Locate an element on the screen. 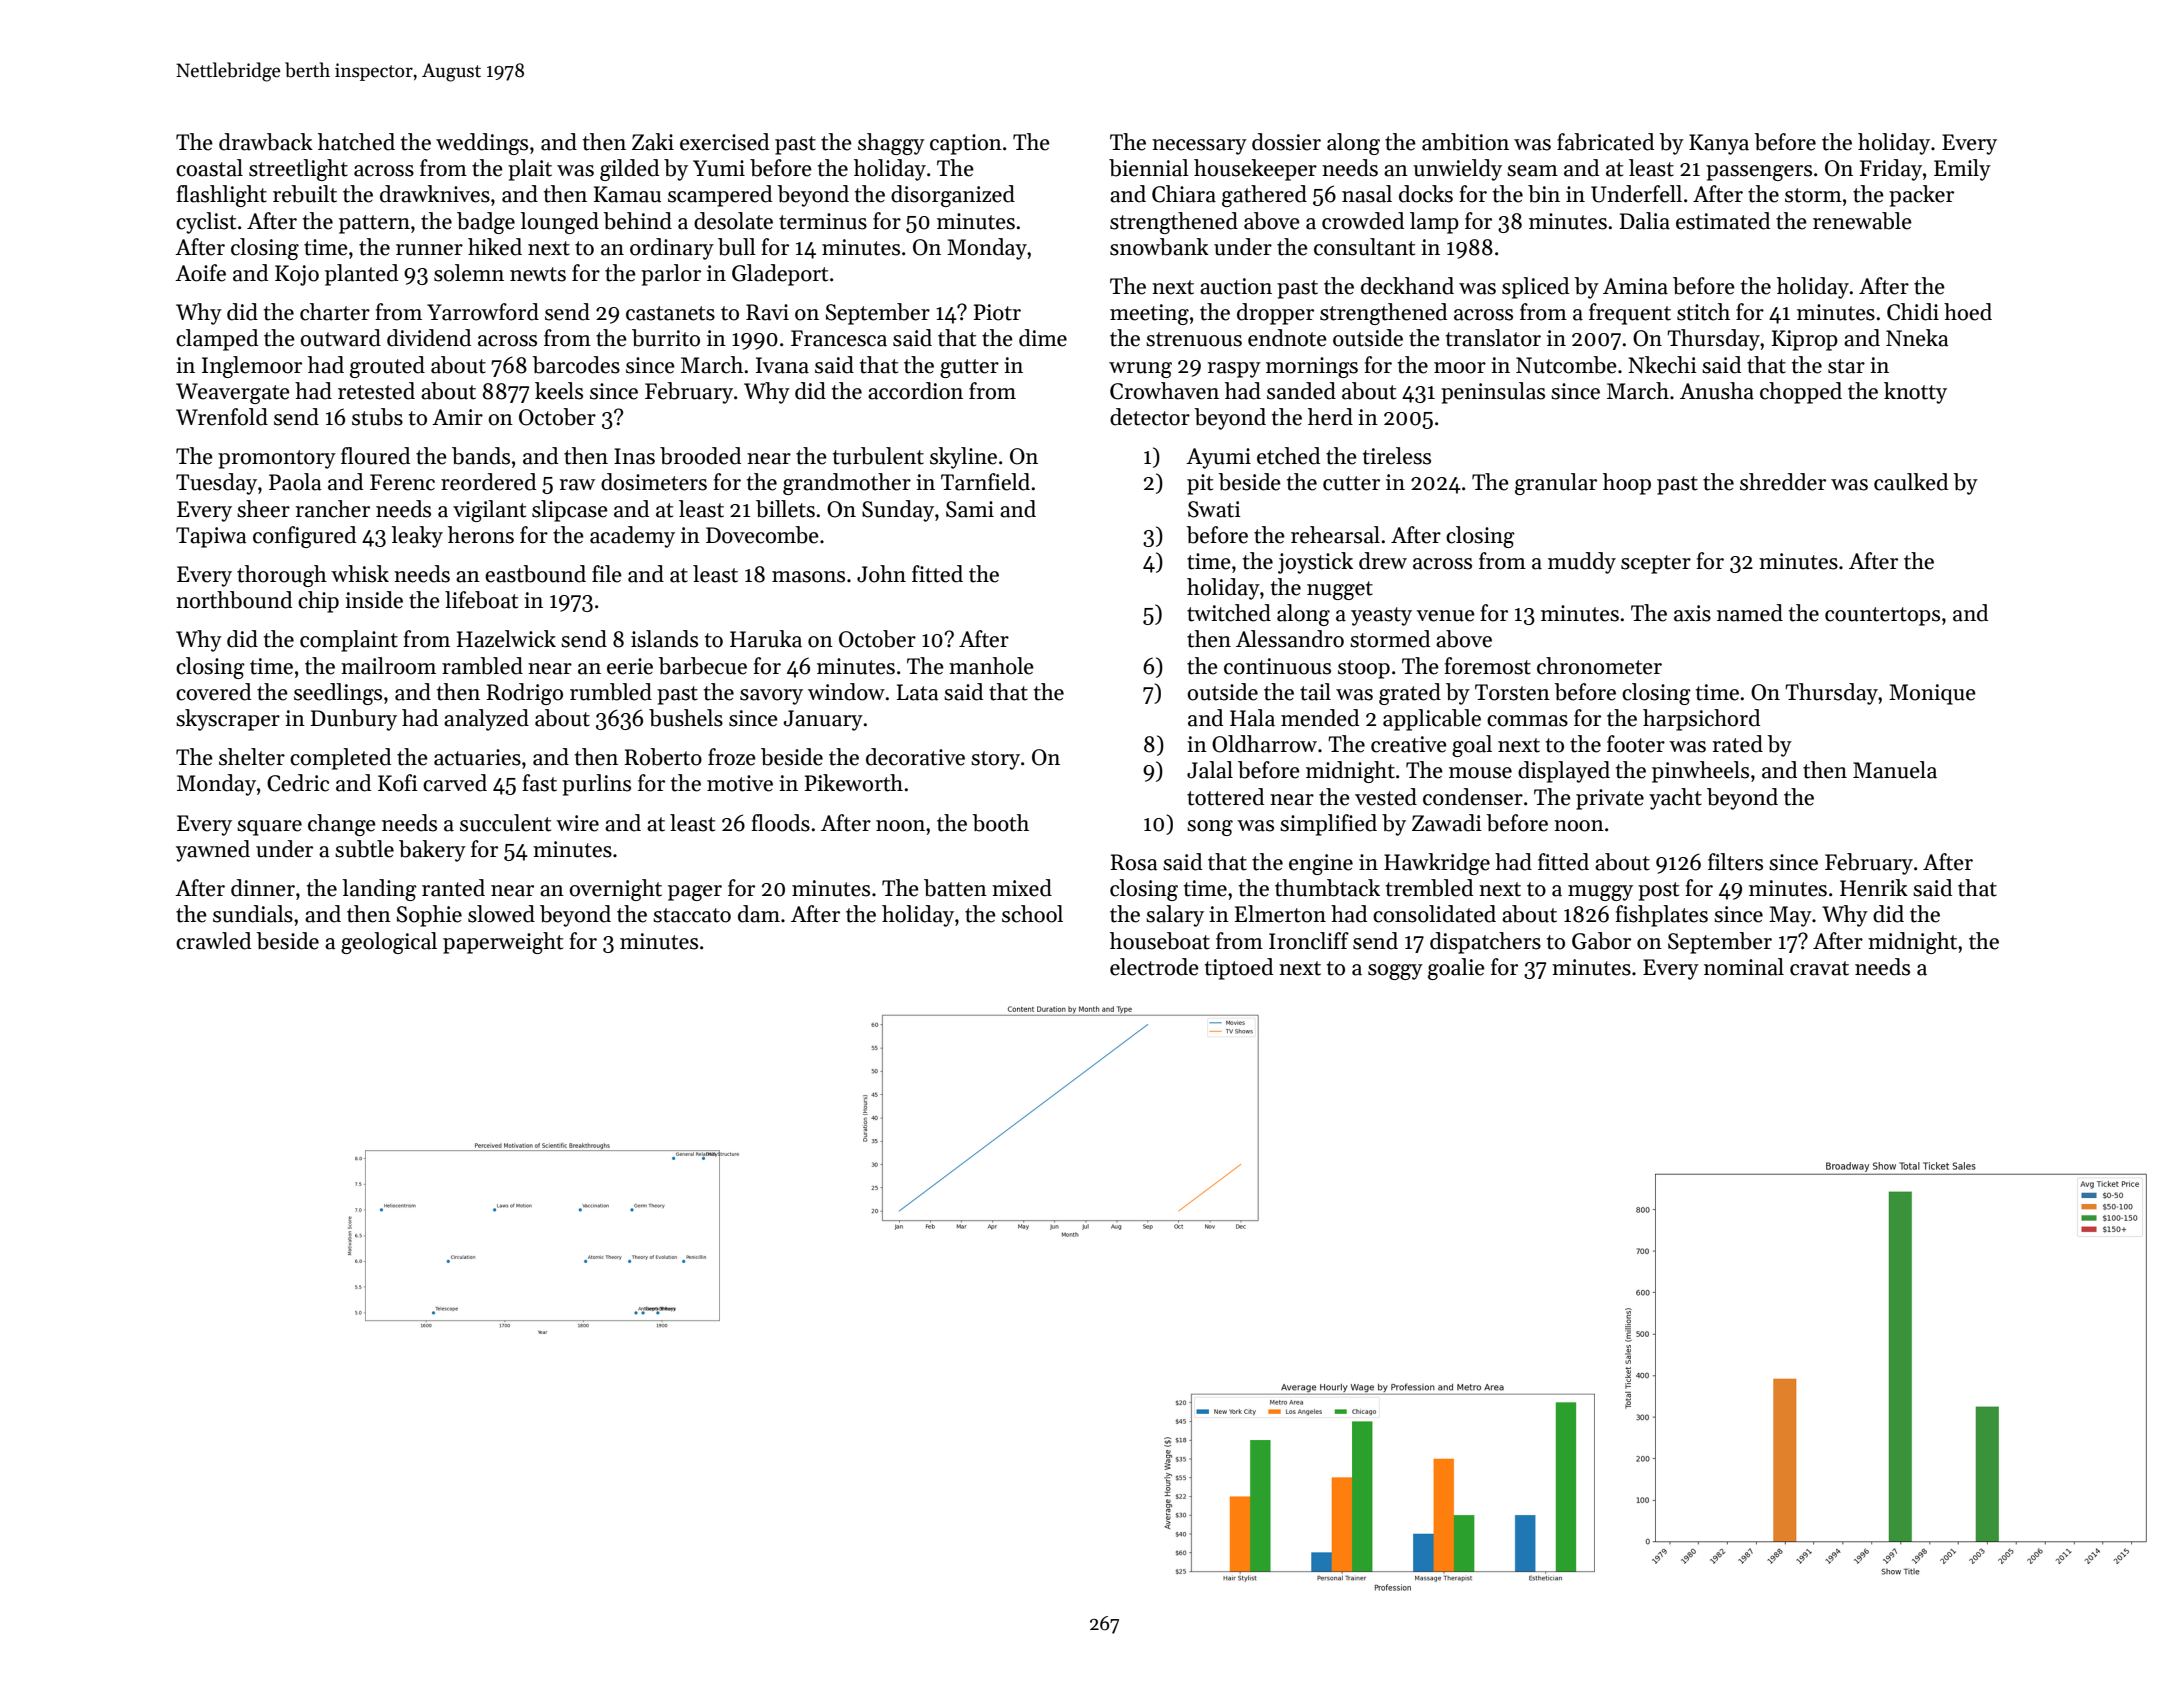  Kanya is located at coordinates (1719, 144).
